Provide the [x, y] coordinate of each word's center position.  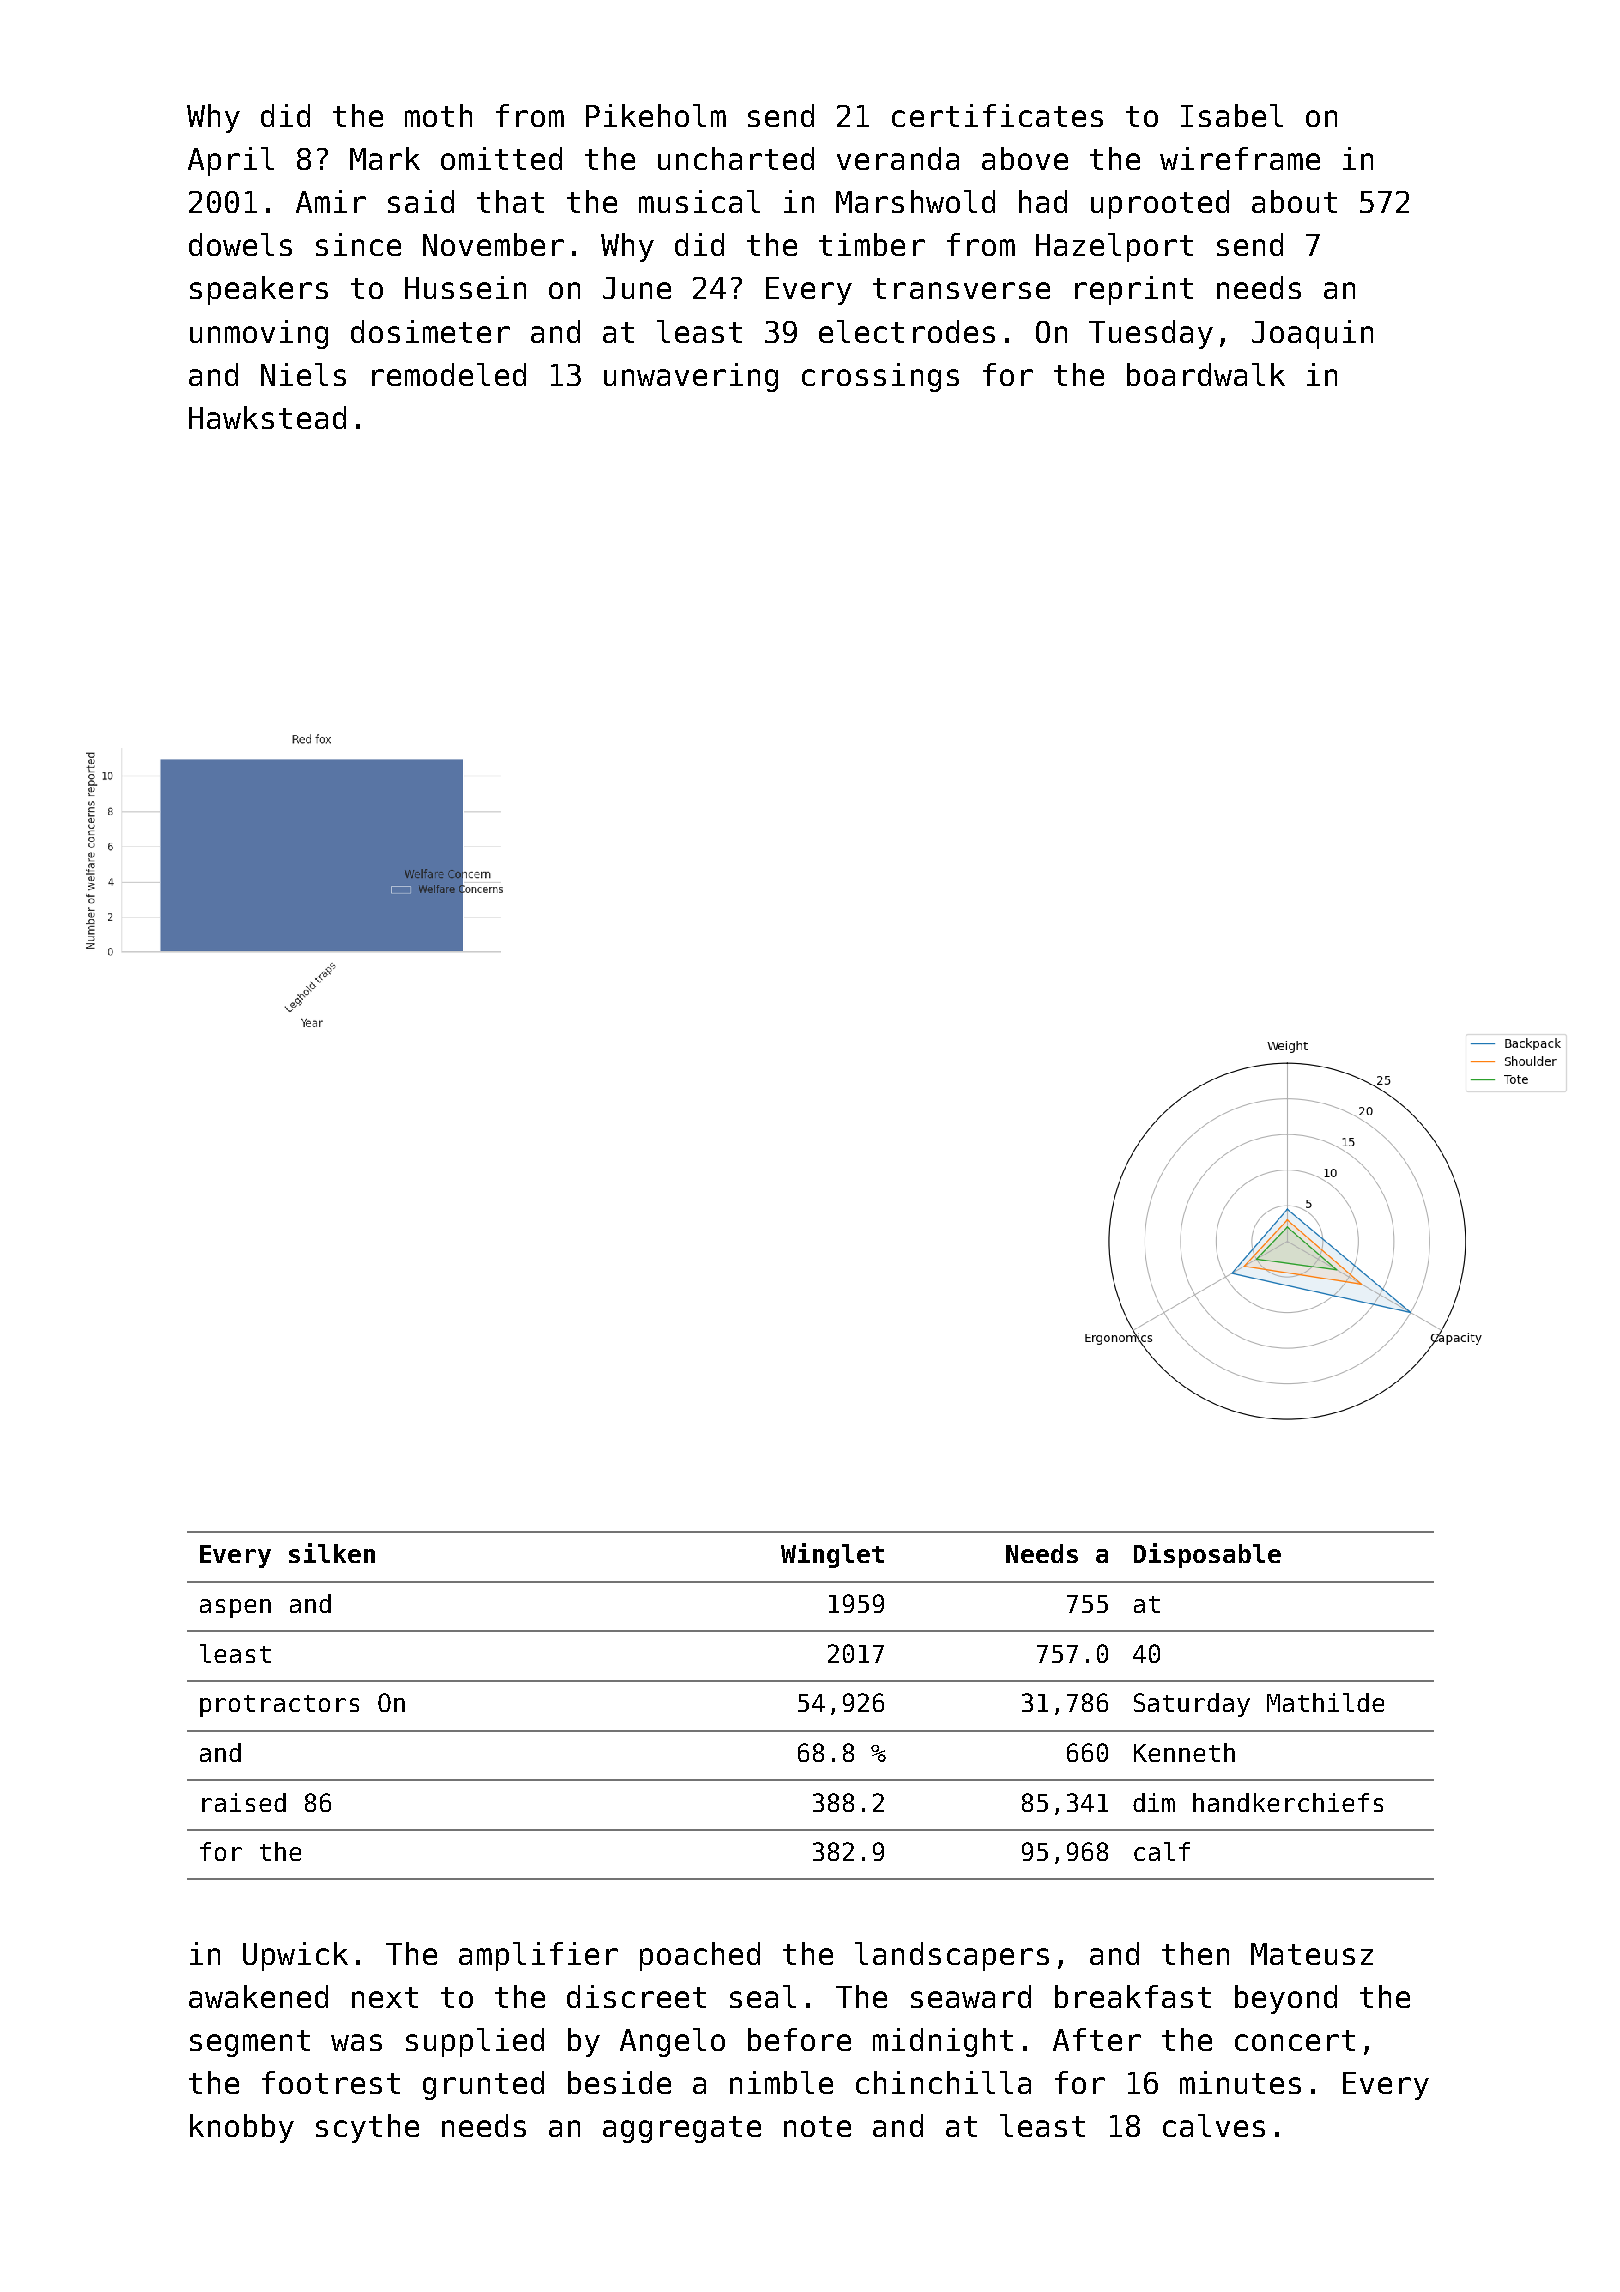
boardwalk [1206, 374]
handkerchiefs [1288, 1802]
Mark [385, 158]
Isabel [1232, 115]
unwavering [691, 377]
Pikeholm [656, 115]
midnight [943, 2042]
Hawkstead [267, 417]
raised [244, 1802]
